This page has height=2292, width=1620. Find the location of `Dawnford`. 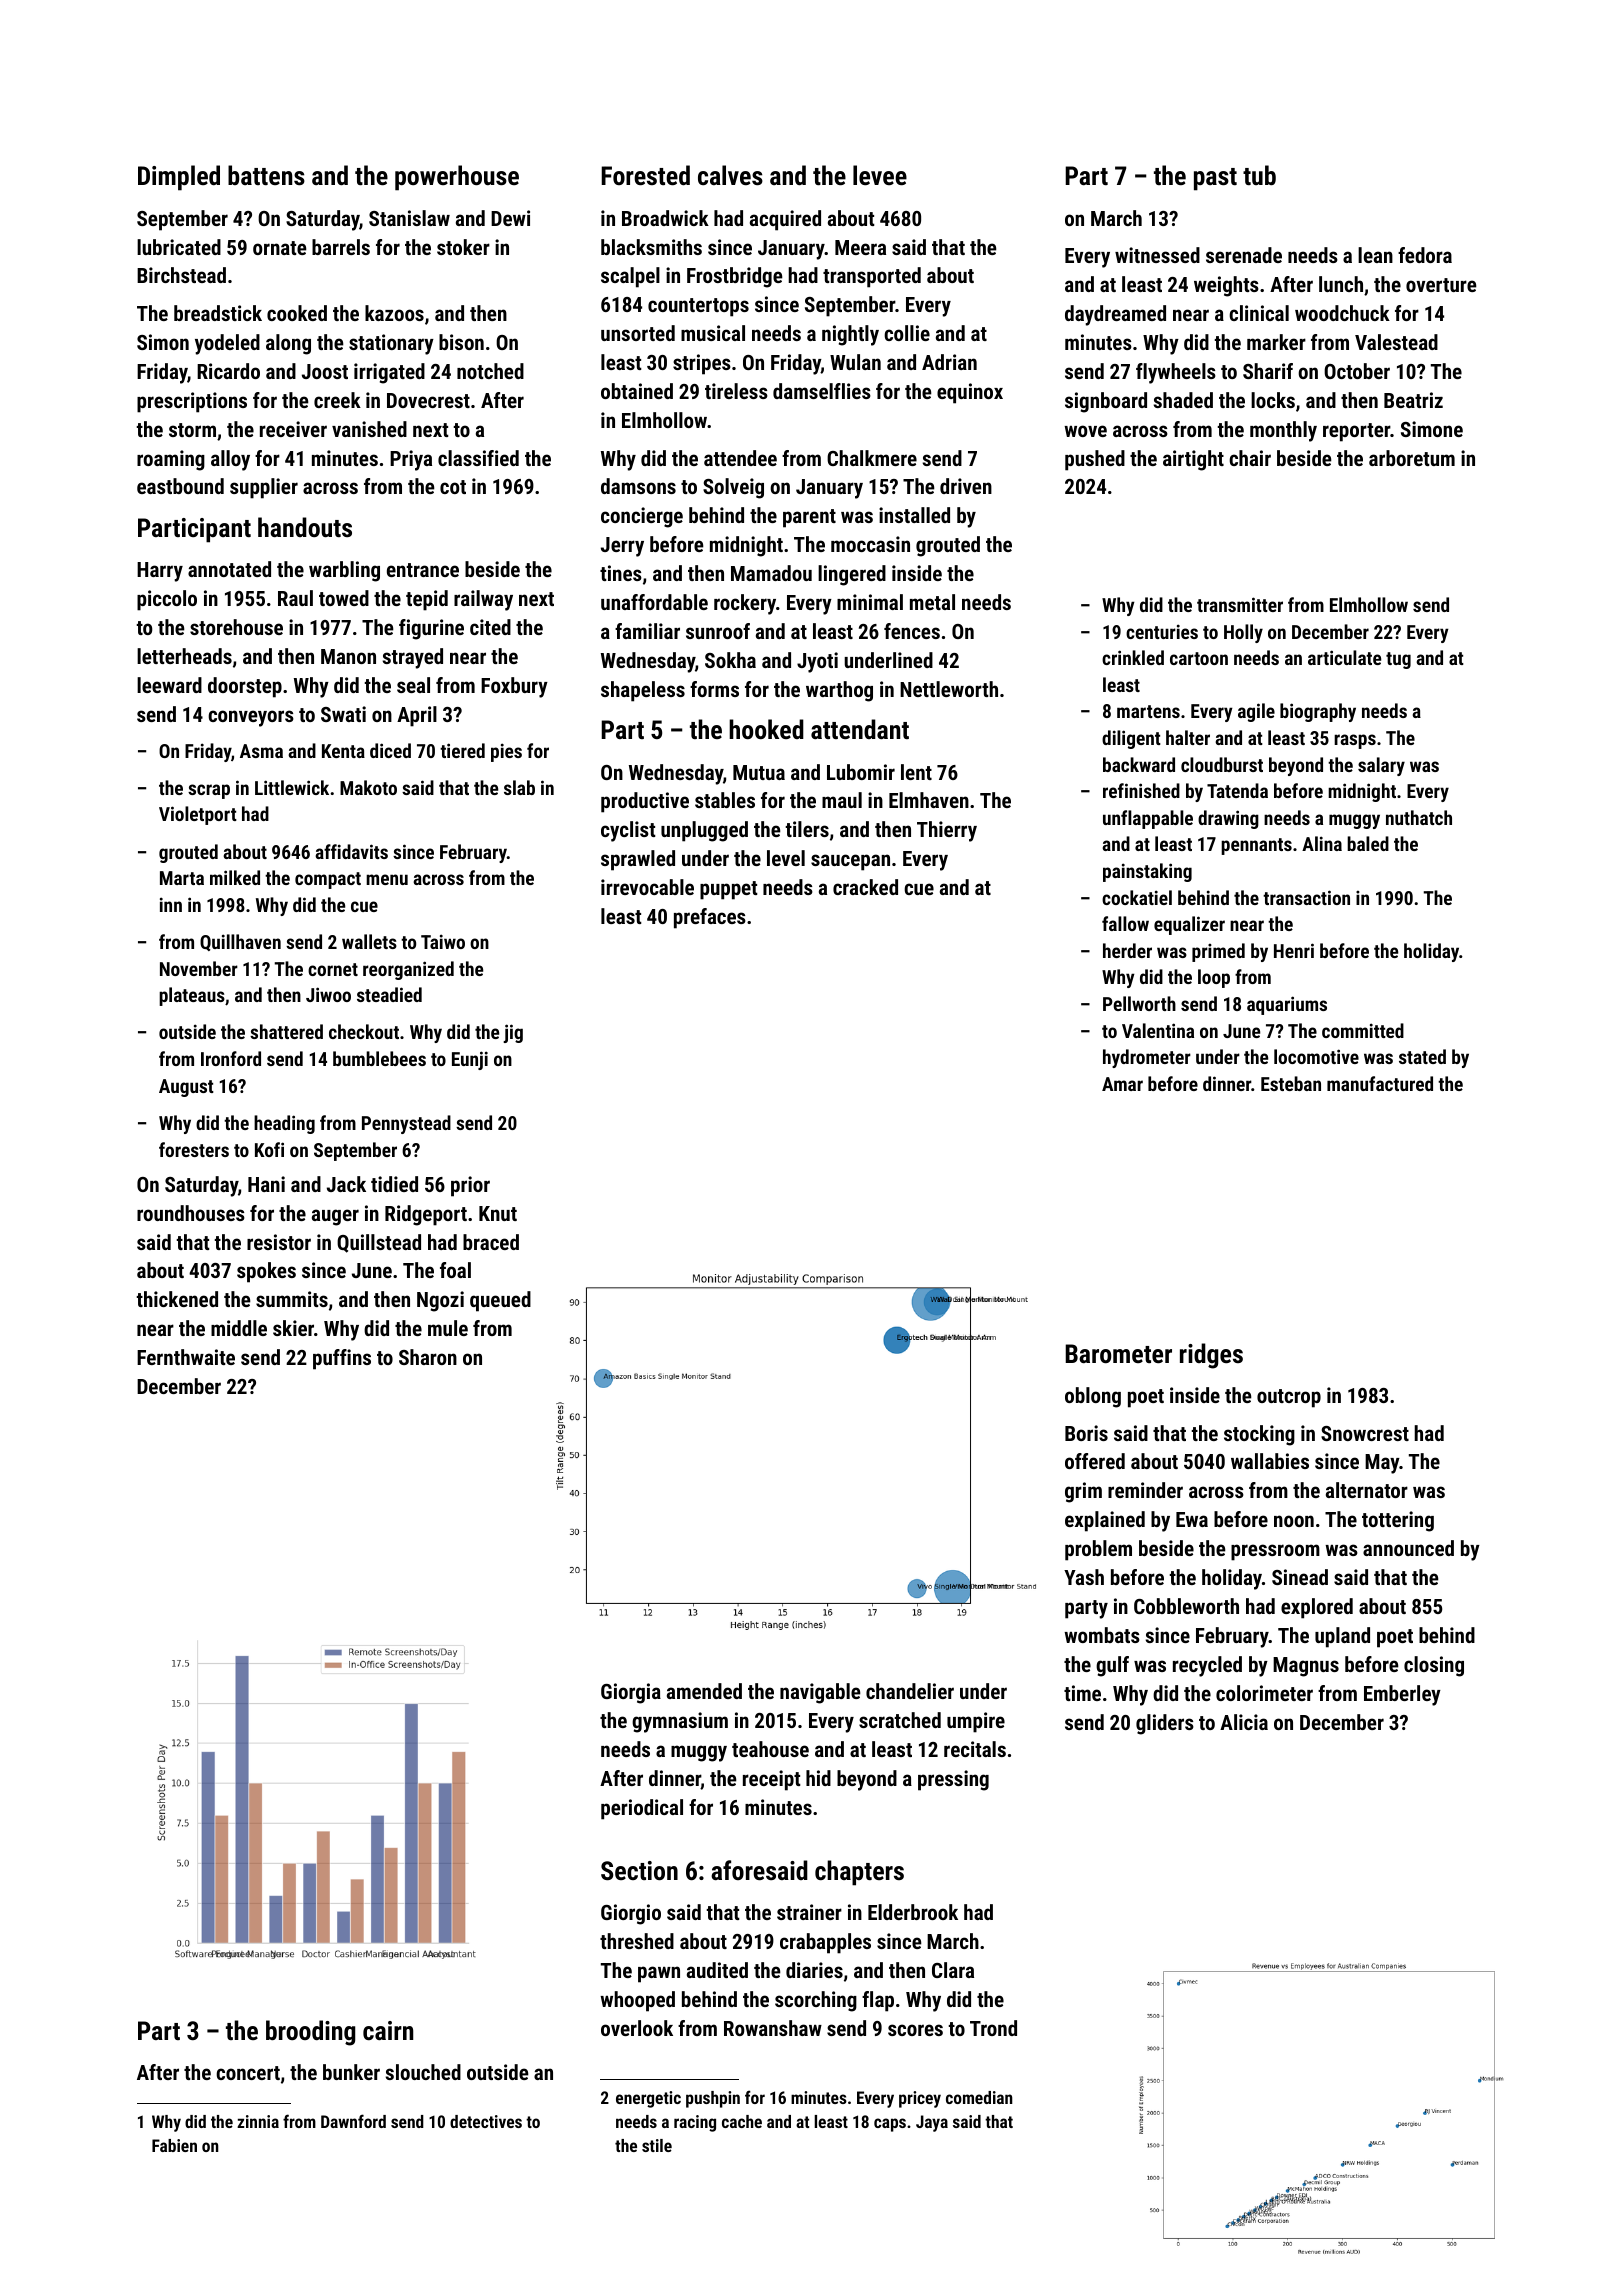

Dawnford is located at coordinates (353, 2121).
